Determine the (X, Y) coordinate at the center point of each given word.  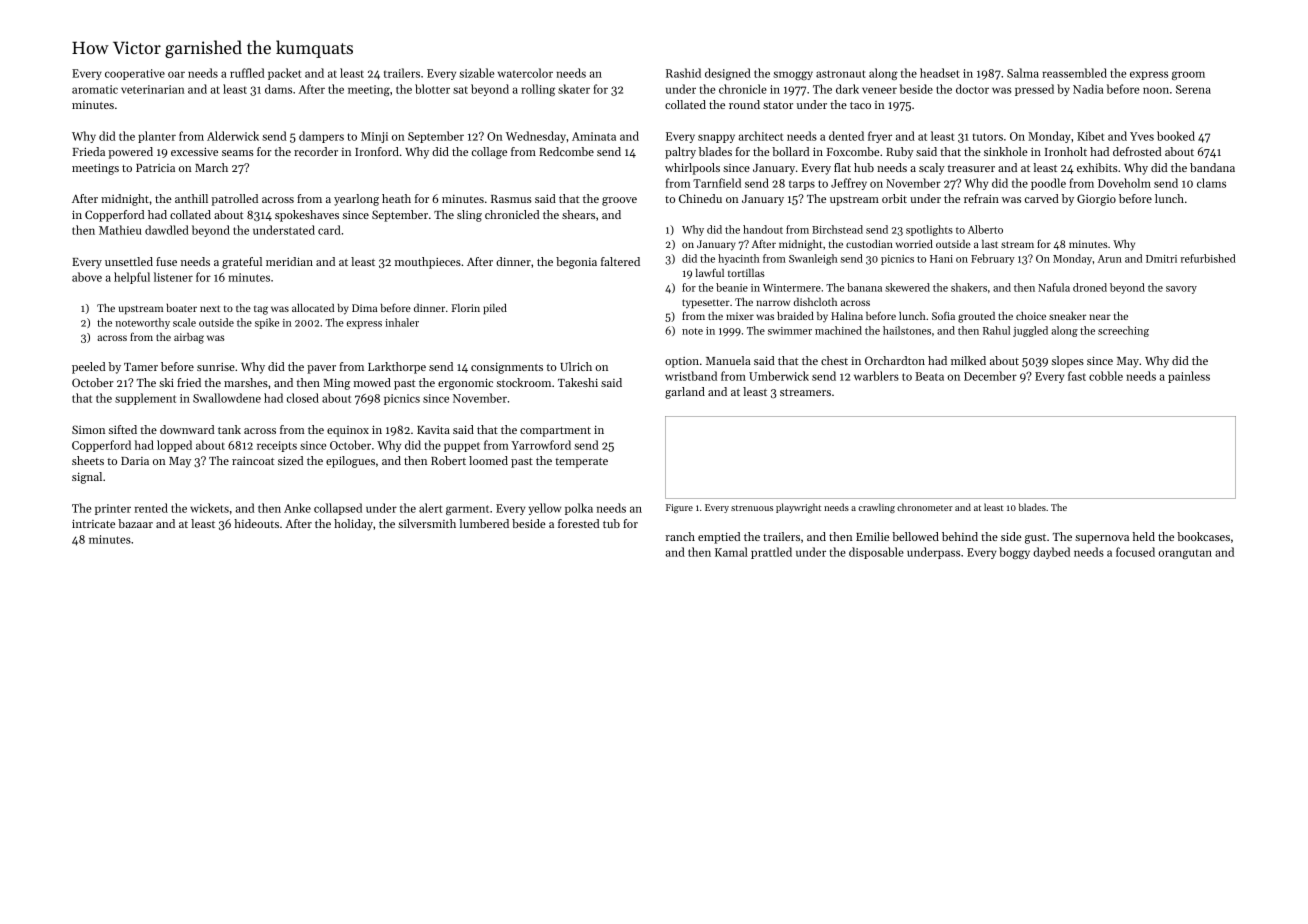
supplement (145, 399)
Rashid (683, 73)
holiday (353, 525)
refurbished (1208, 258)
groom (1188, 75)
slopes (1068, 362)
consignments (507, 368)
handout (763, 229)
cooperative (135, 74)
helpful (132, 278)
